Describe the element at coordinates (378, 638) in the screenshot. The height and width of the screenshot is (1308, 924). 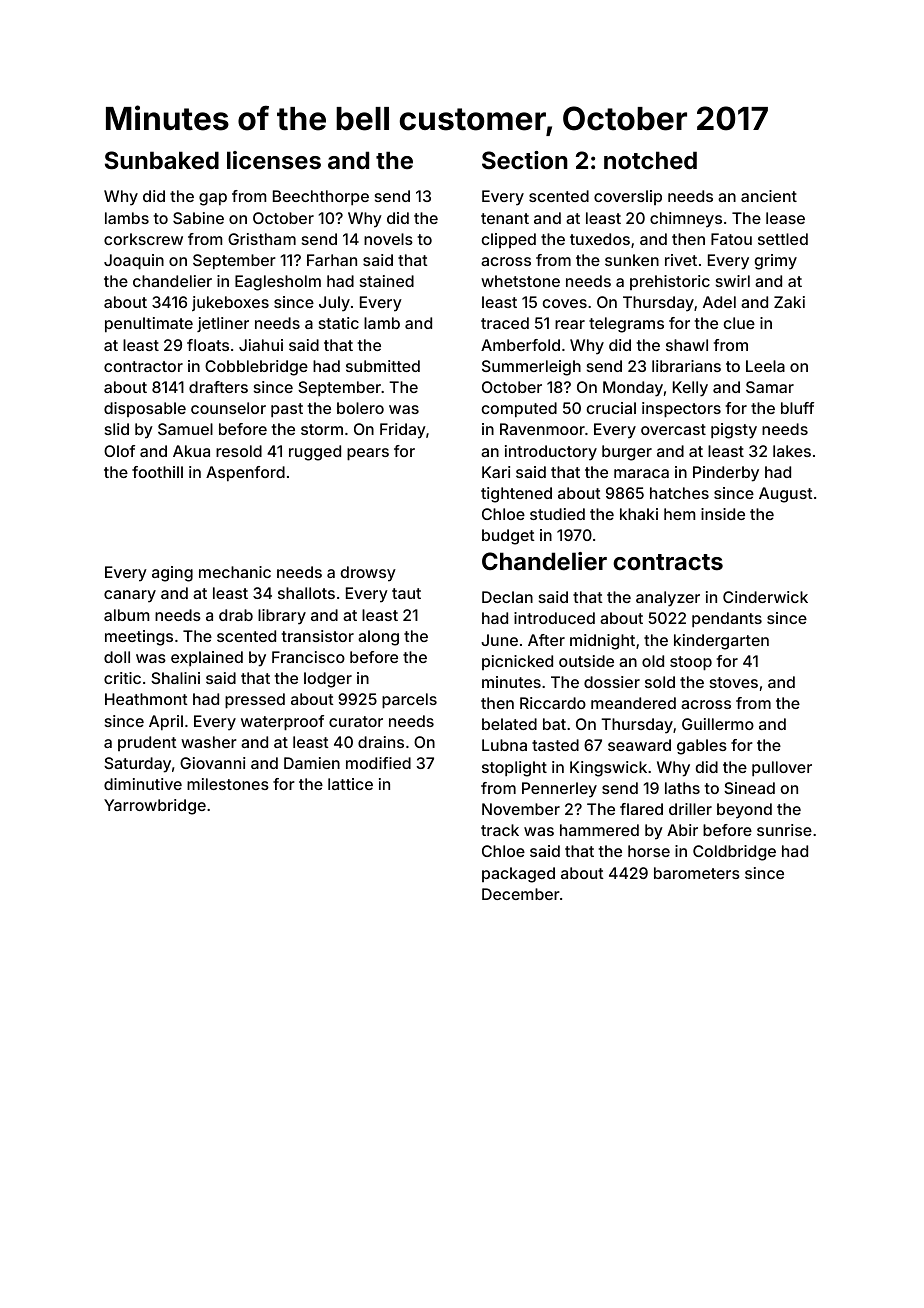
I see `along` at that location.
